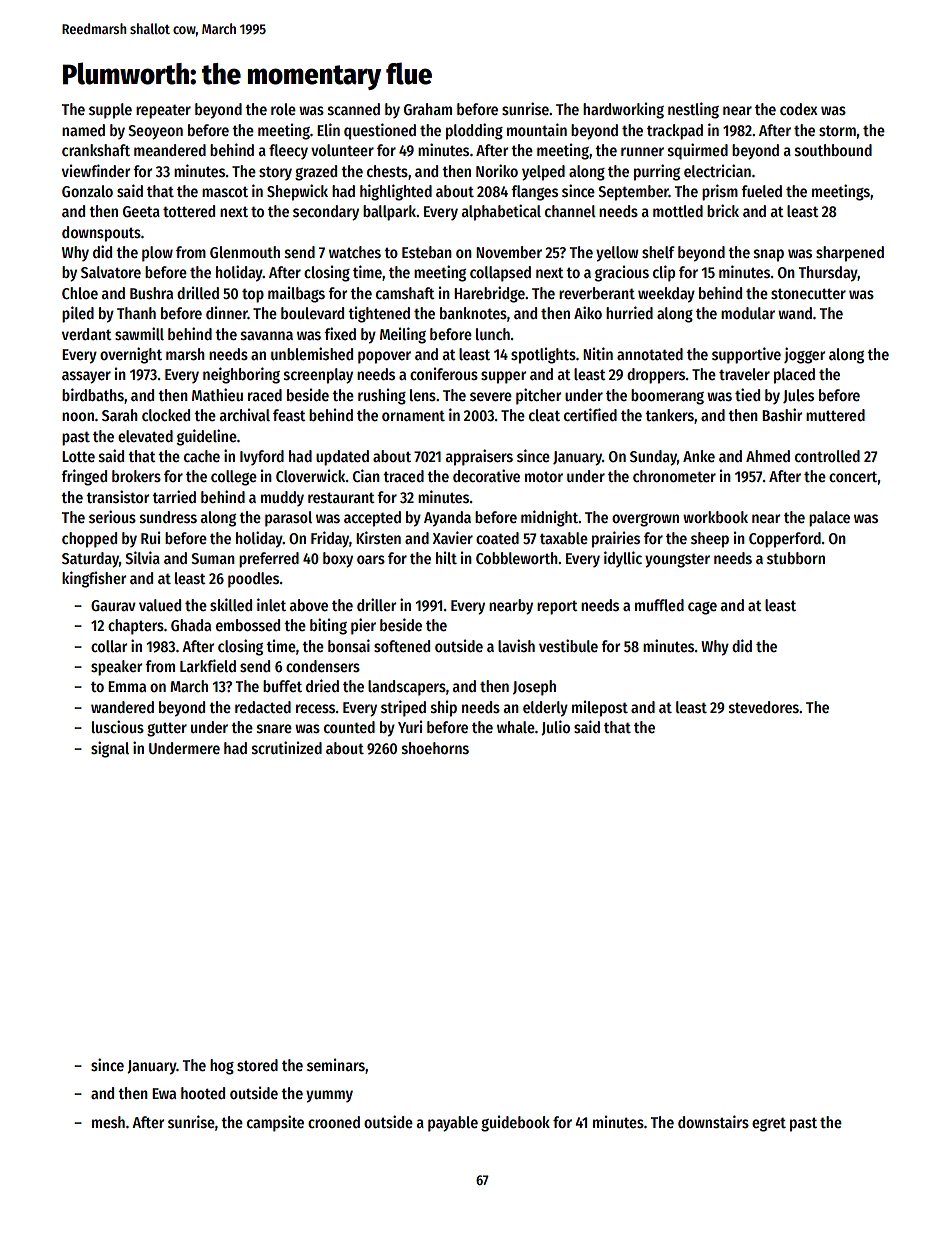  Describe the element at coordinates (275, 1123) in the screenshot. I see `campsite` at that location.
